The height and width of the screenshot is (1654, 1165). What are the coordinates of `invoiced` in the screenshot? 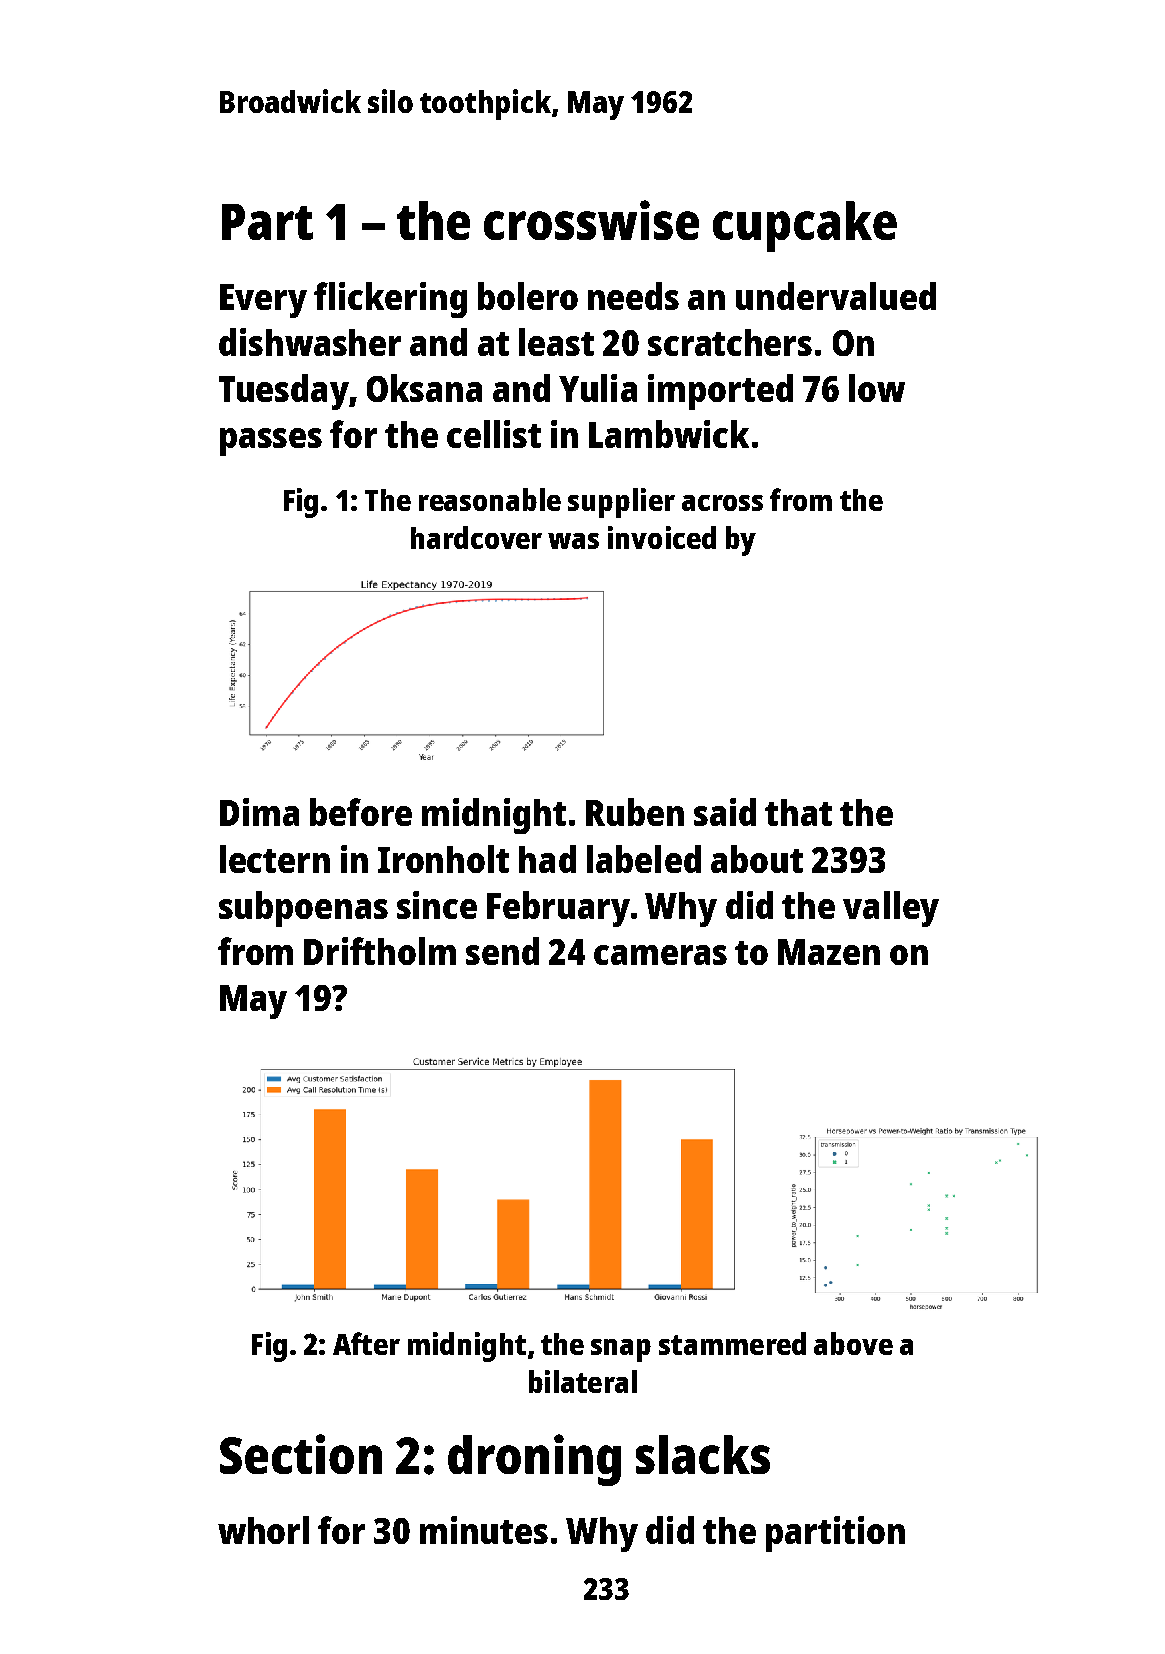 It's located at (662, 537).
